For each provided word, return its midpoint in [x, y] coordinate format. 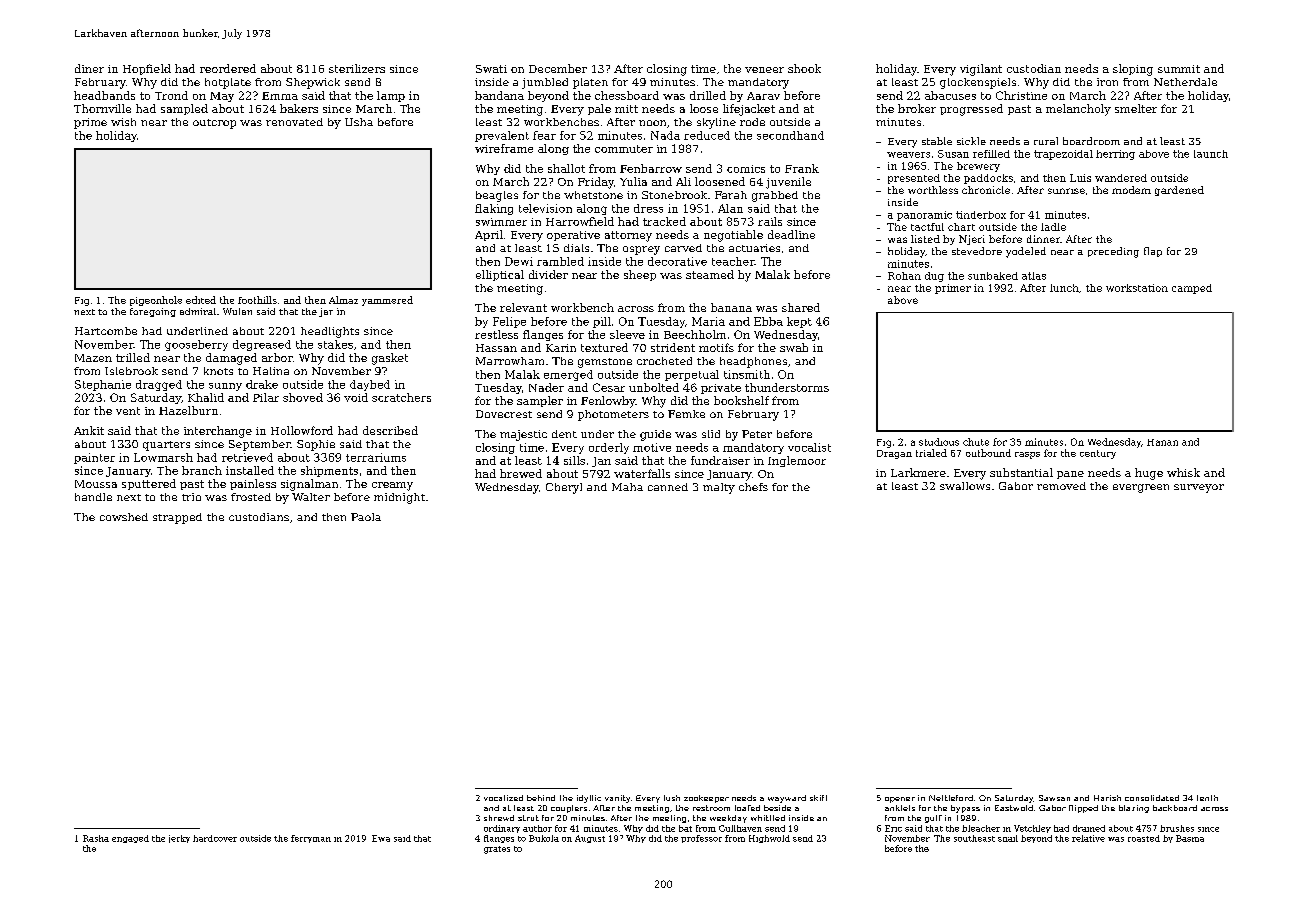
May [222, 97]
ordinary [502, 829]
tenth [1207, 798]
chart [961, 227]
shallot [566, 168]
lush [672, 798]
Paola [366, 517]
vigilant [981, 70]
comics [746, 169]
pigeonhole [156, 301]
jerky [179, 839]
